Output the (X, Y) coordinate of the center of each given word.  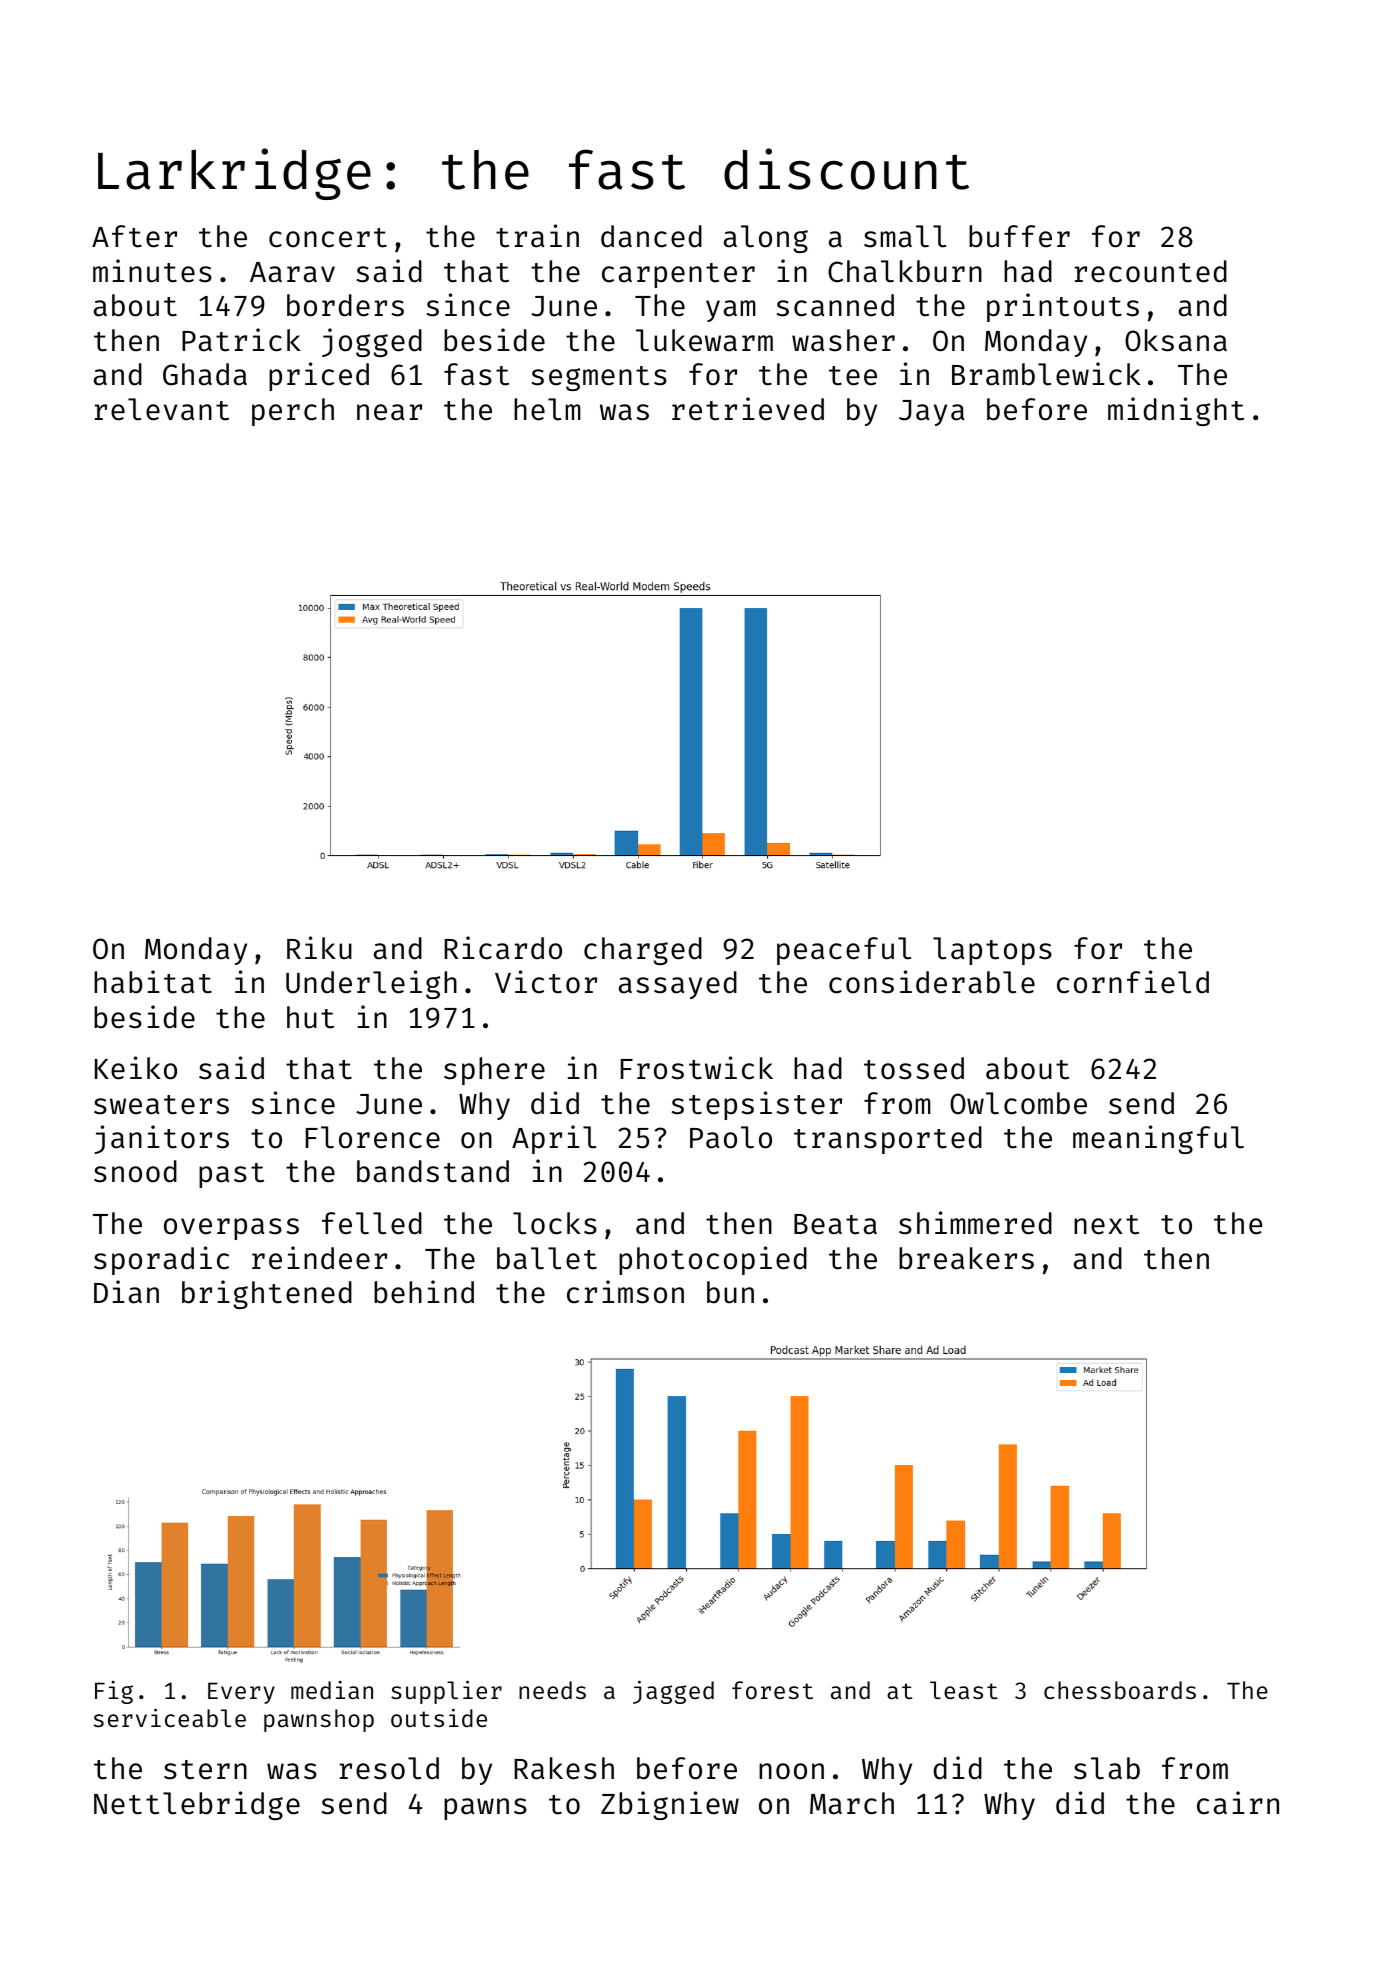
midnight (1176, 411)
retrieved (748, 409)
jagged (673, 1692)
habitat (153, 982)
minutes (152, 271)
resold (389, 1768)
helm (547, 409)
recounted (1151, 271)
